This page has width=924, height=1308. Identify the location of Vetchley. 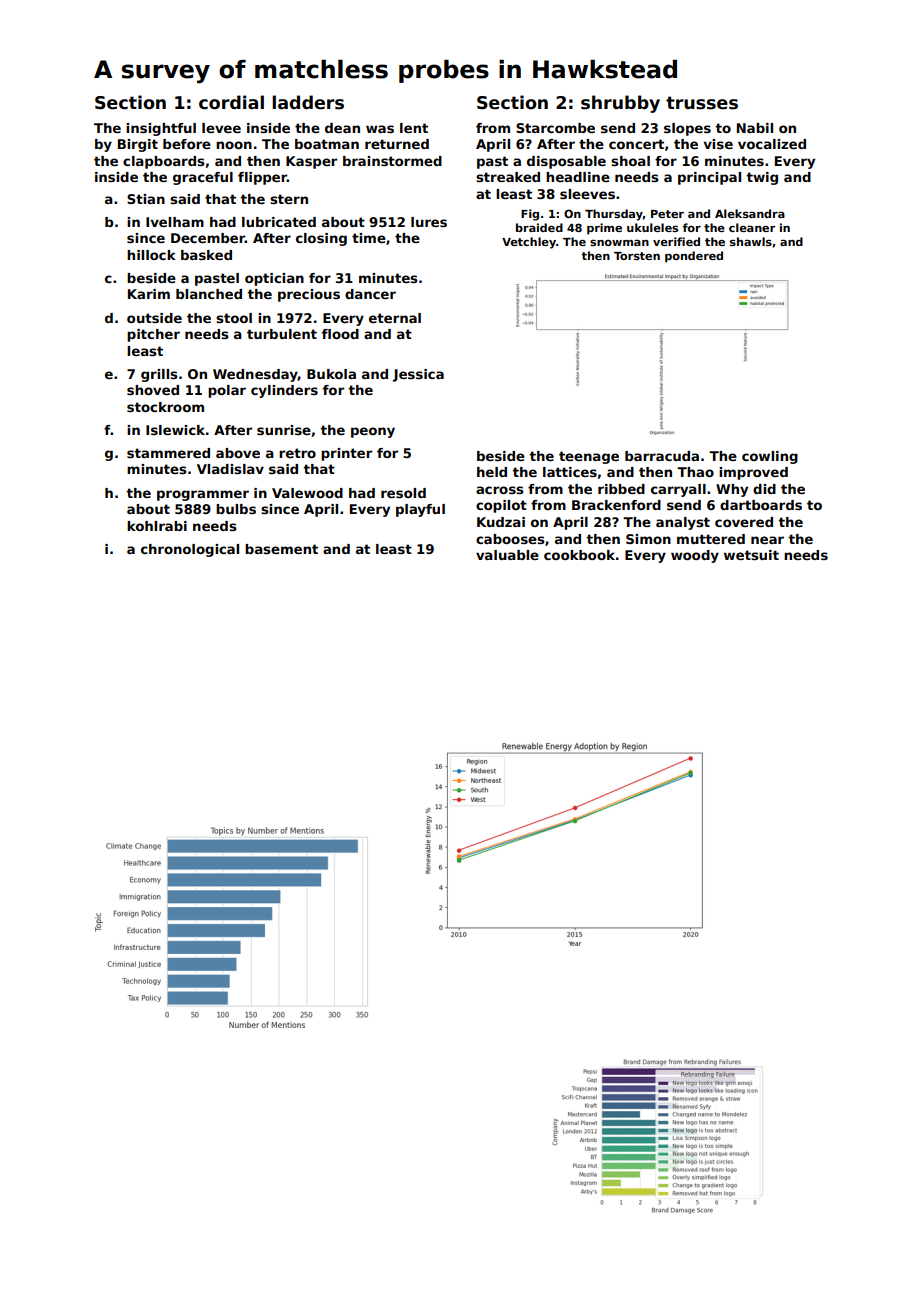
(529, 243).
